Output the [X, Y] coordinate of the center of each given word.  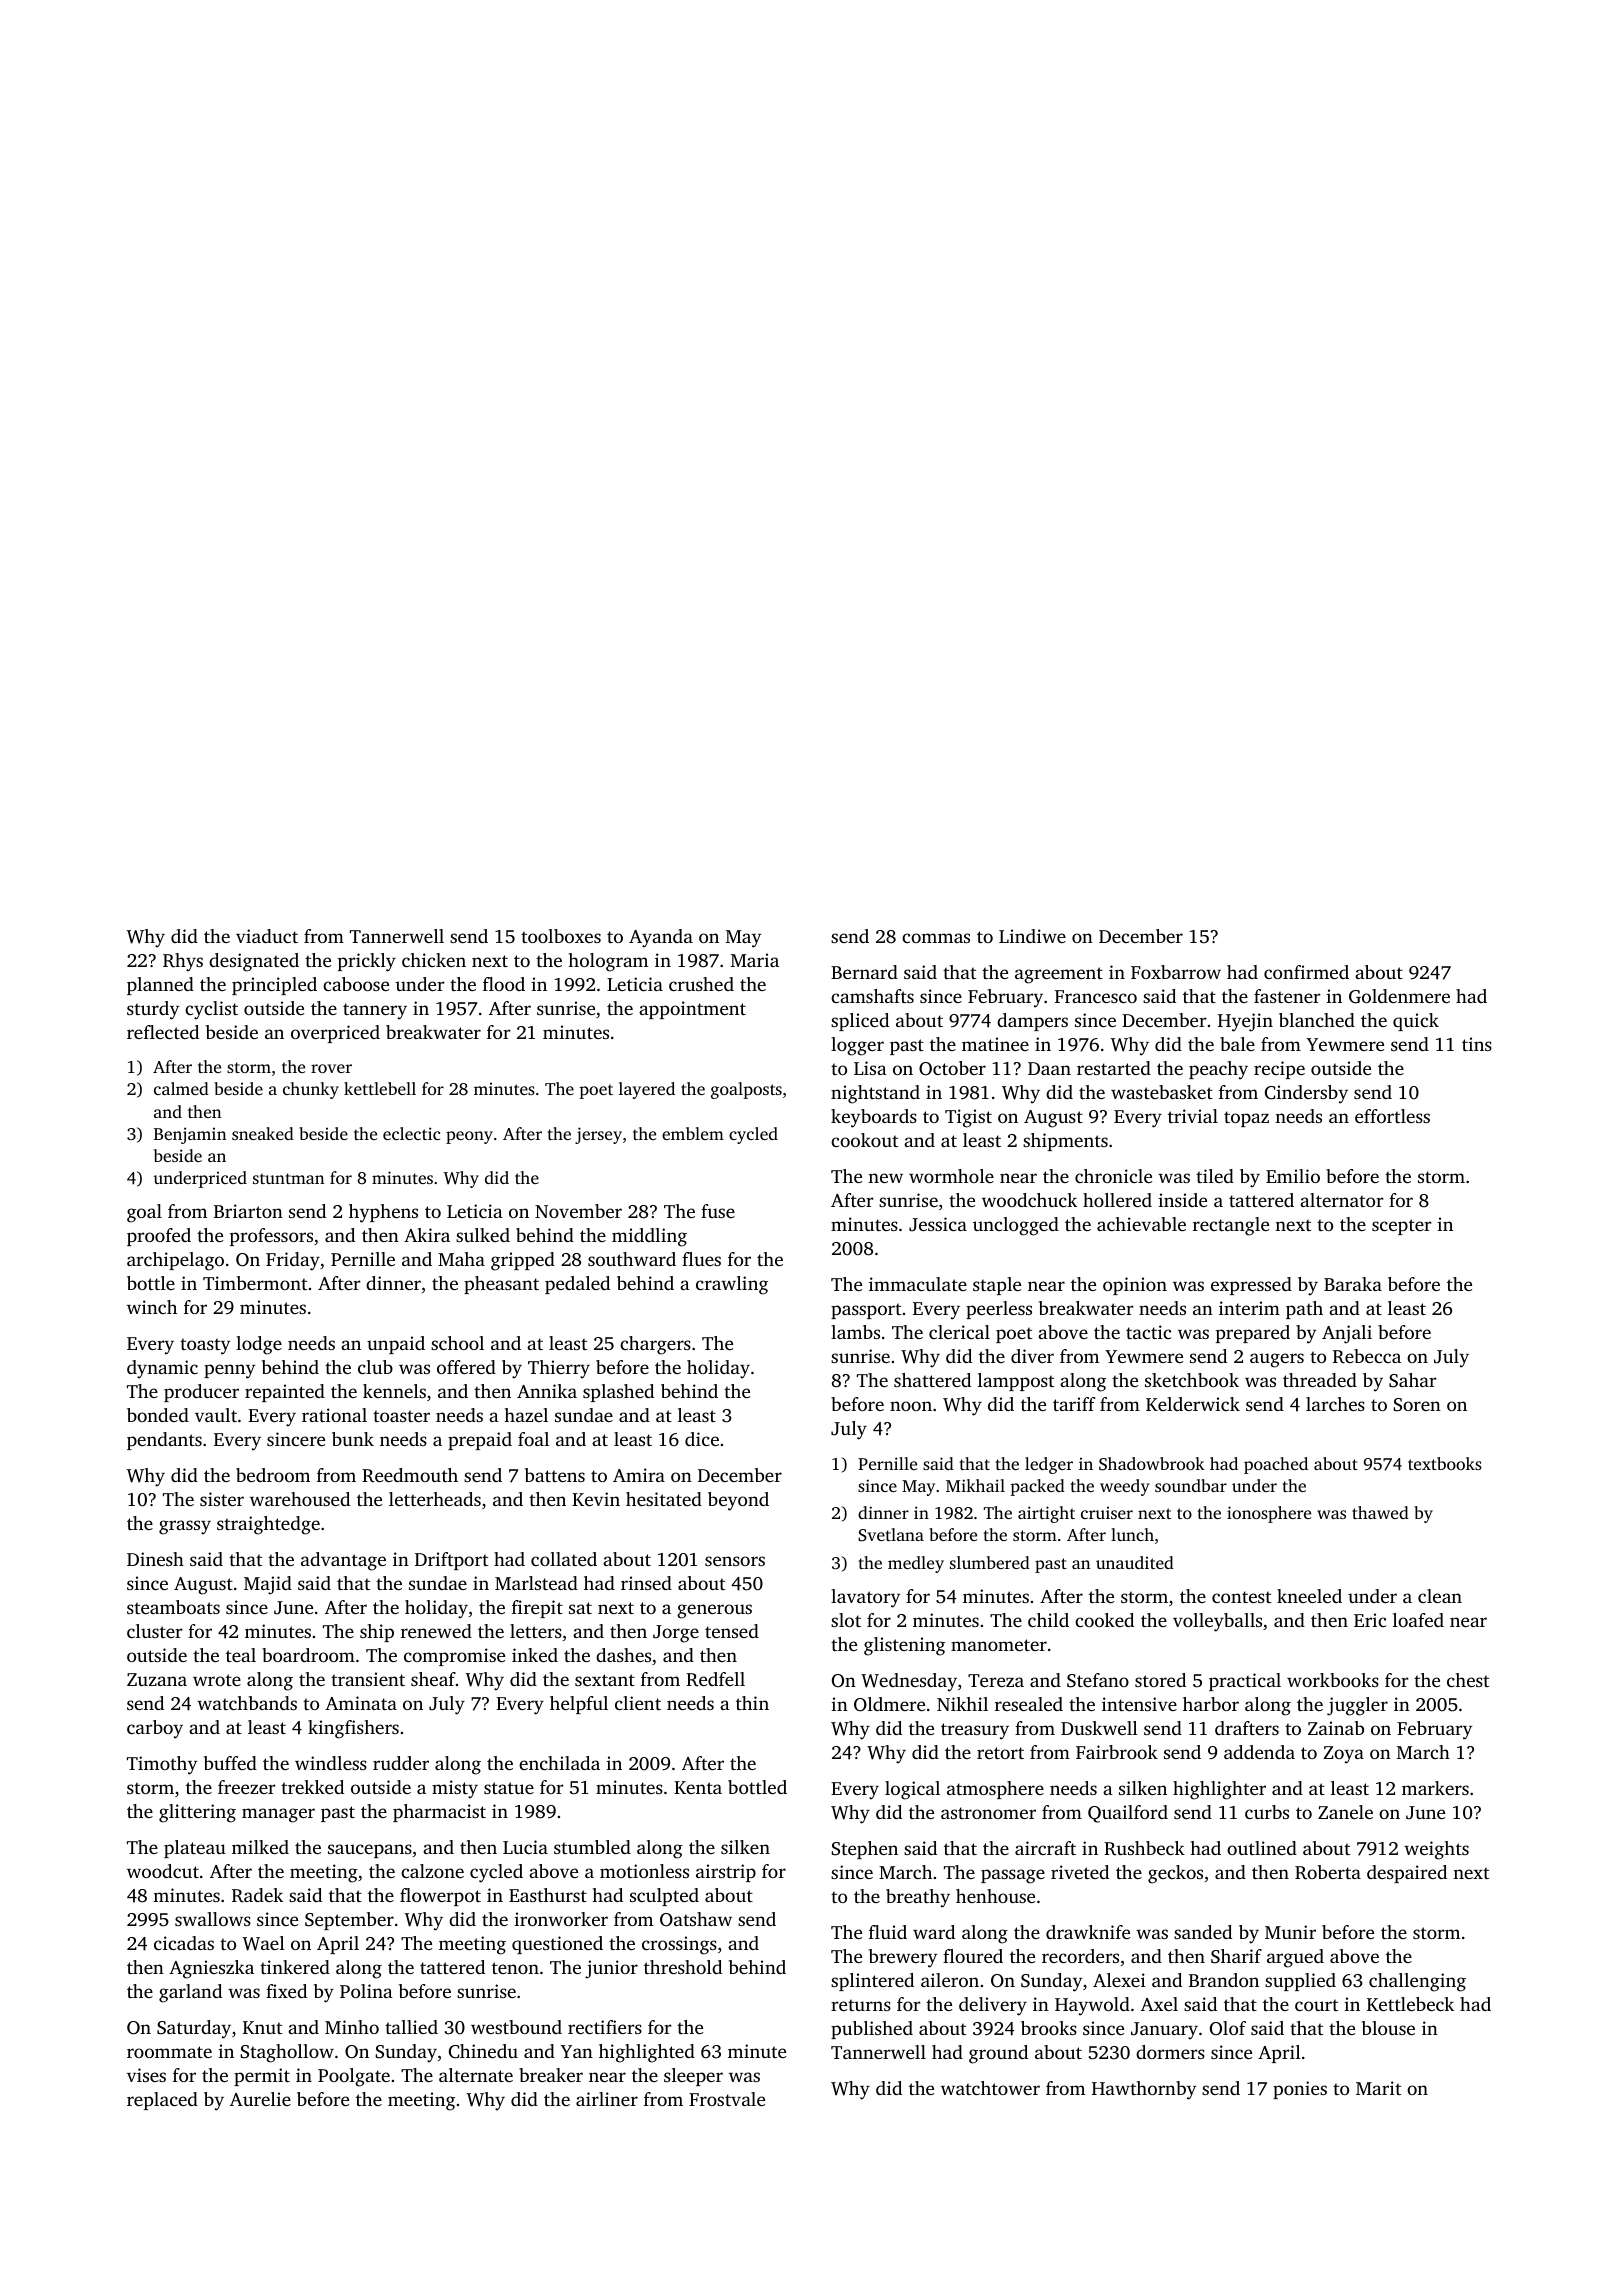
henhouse [995, 1896]
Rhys [183, 962]
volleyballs [1217, 1622]
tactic [1148, 1332]
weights [1436, 1850]
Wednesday [909, 1682]
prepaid [480, 1441]
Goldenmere [1399, 996]
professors [271, 1237]
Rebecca [1367, 1356]
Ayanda [661, 938]
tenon [515, 1968]
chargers [655, 1345]
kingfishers [353, 1729]
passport [866, 1311]
